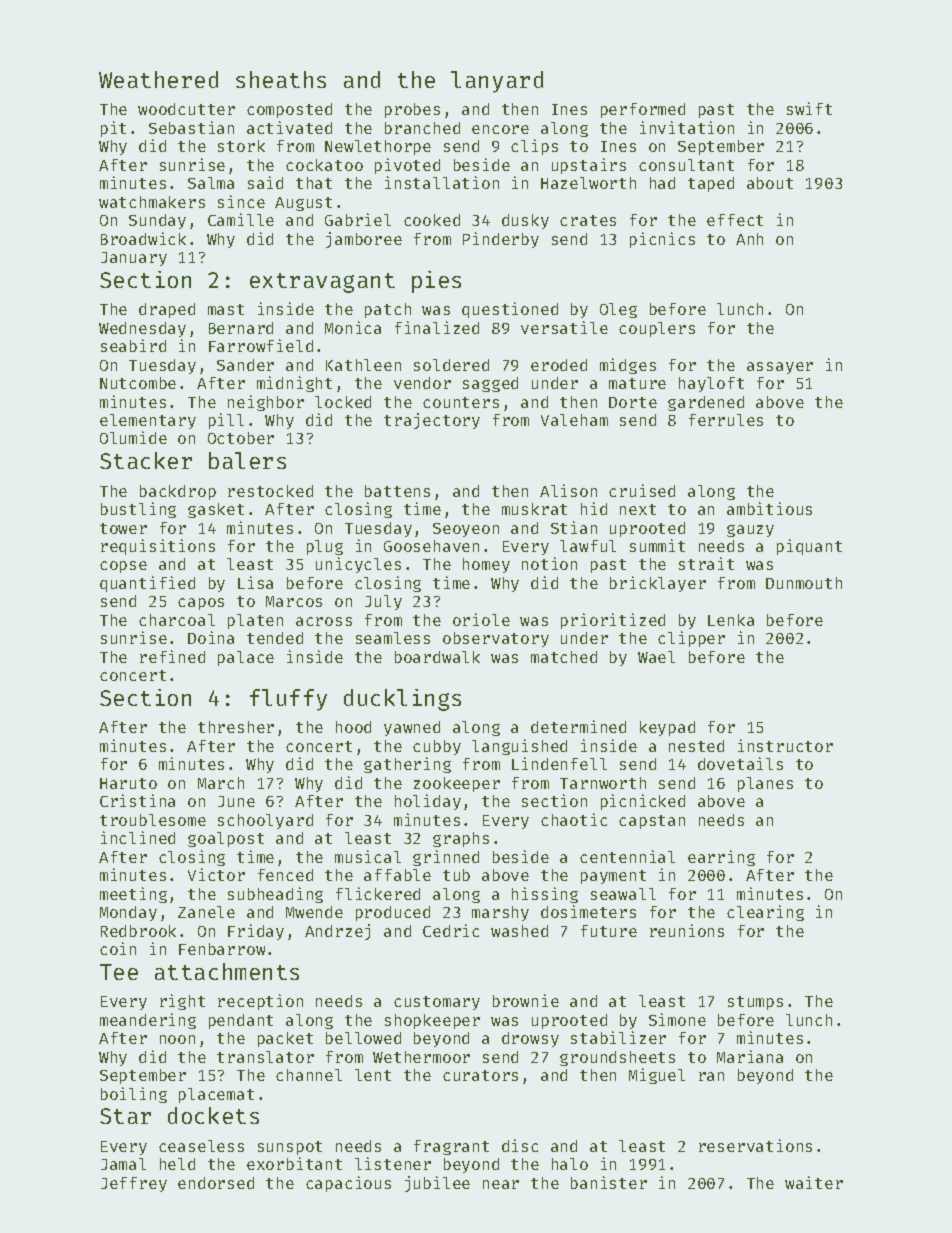 The image size is (952, 1233). I want to click on March, so click(221, 783).
